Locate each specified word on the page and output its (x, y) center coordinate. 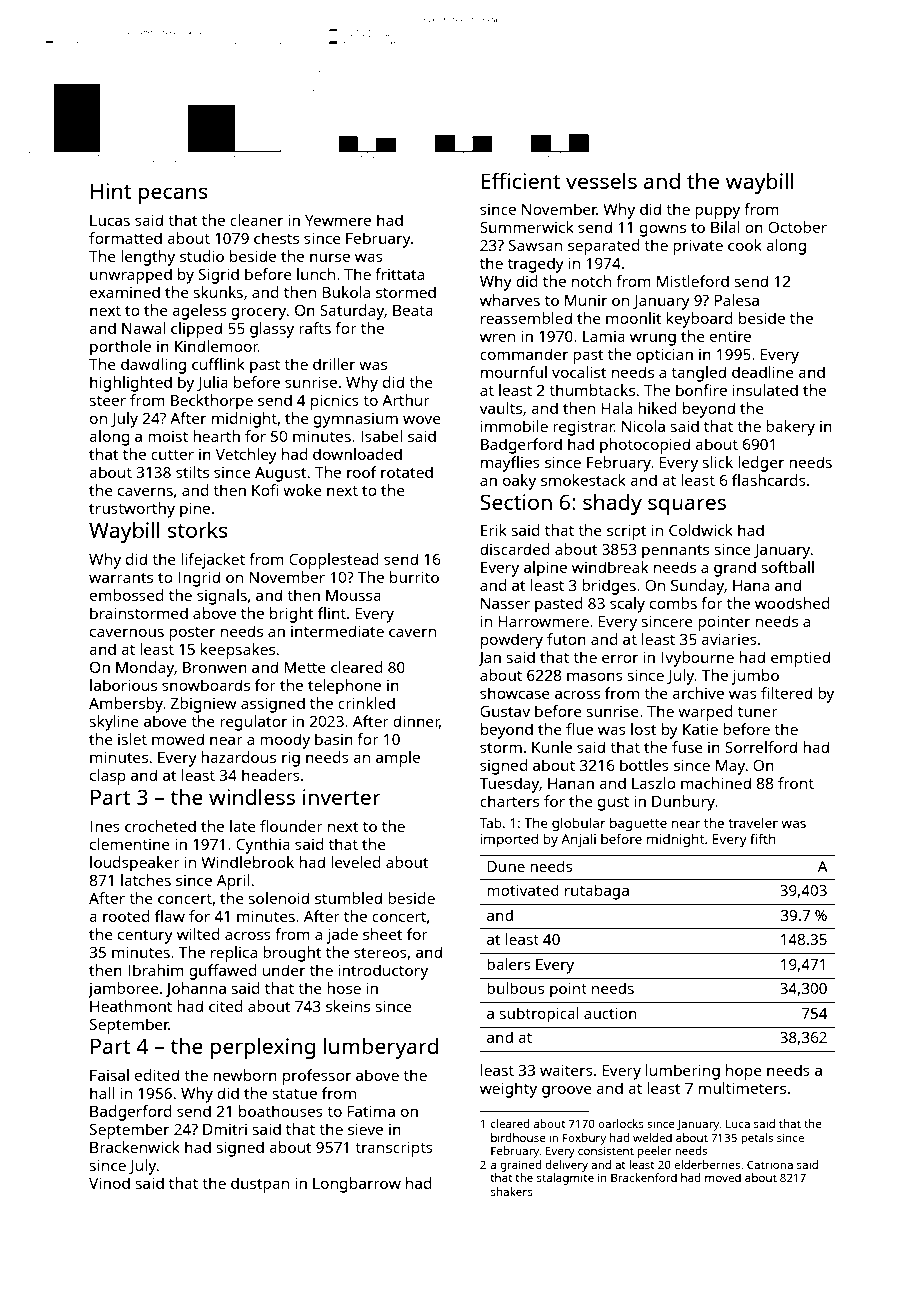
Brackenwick (135, 1147)
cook (745, 245)
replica (234, 954)
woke (302, 490)
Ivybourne (698, 659)
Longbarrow (357, 1185)
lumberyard (381, 1048)
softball (788, 567)
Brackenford (644, 1177)
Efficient (521, 180)
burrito (414, 577)
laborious (123, 685)
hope (744, 1072)
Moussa (353, 595)
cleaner (256, 220)
